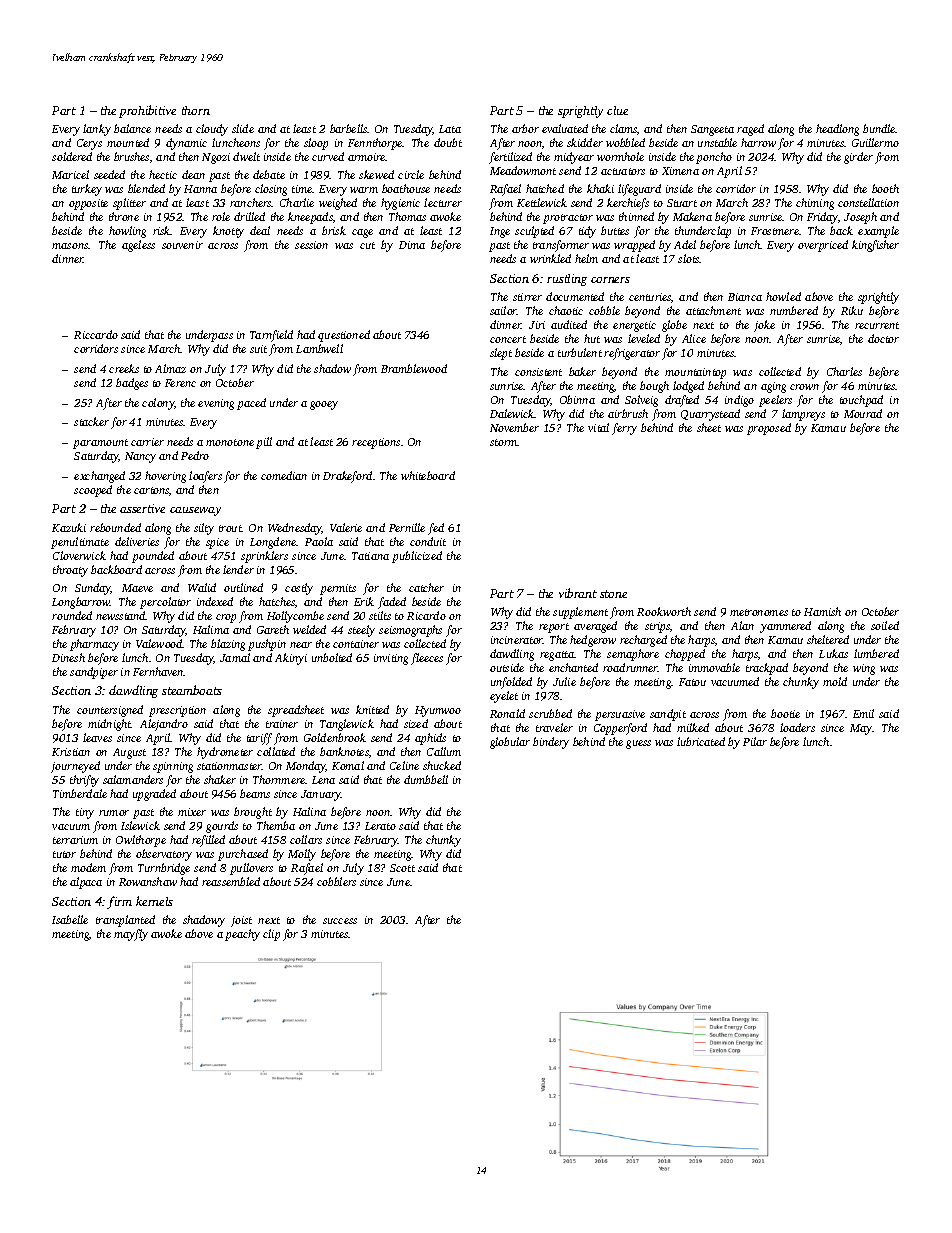 This screenshot has width=952, height=1233. What do you see at coordinates (349, 128) in the screenshot?
I see `barbells` at bounding box center [349, 128].
